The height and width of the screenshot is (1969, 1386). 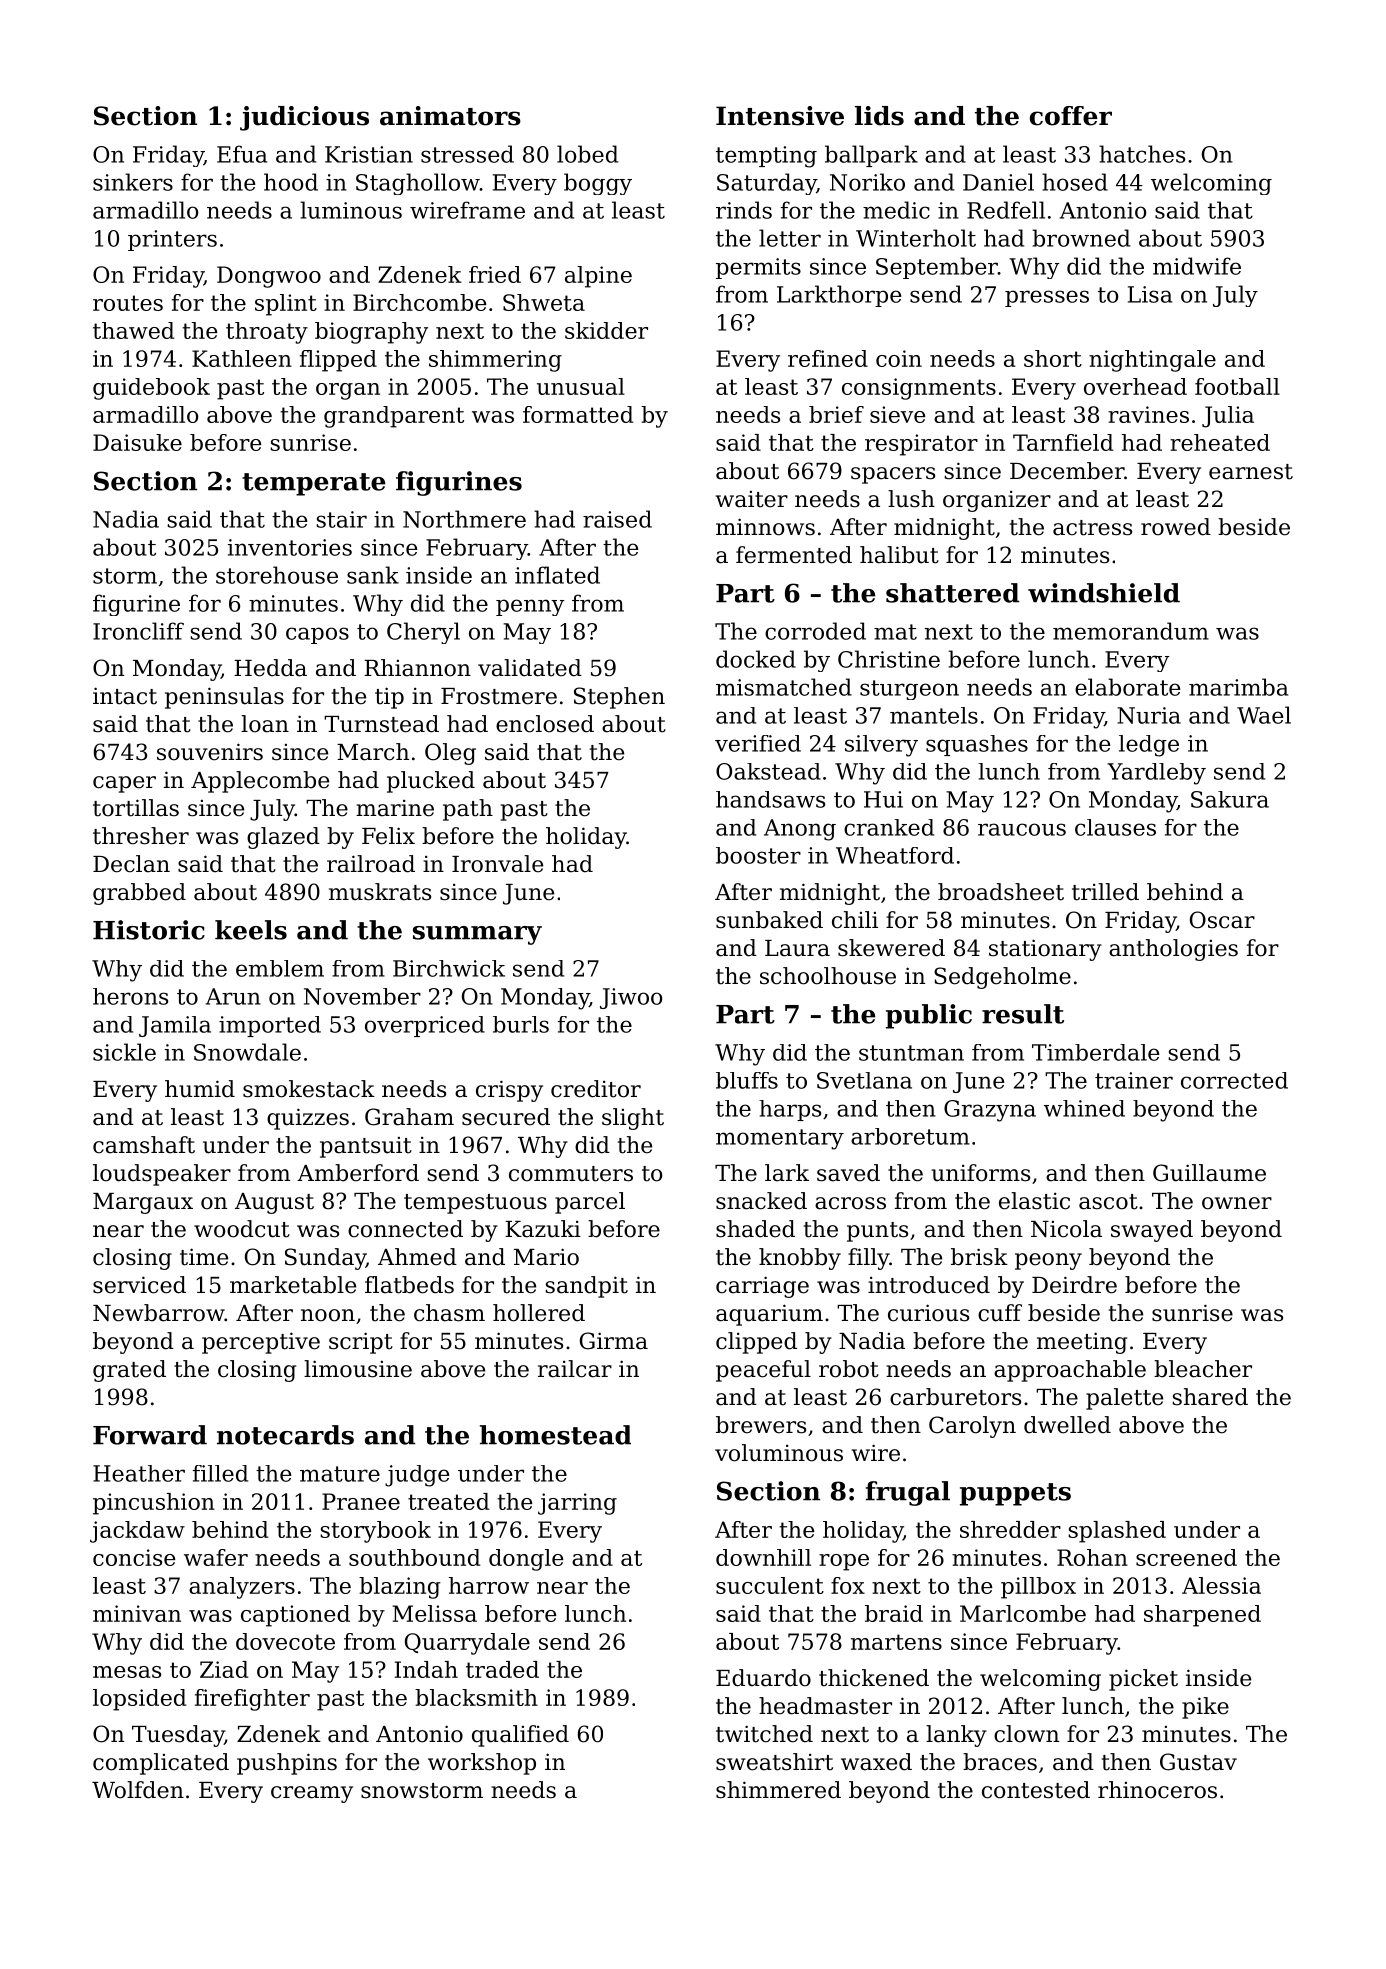 I want to click on handsaws, so click(x=770, y=799).
